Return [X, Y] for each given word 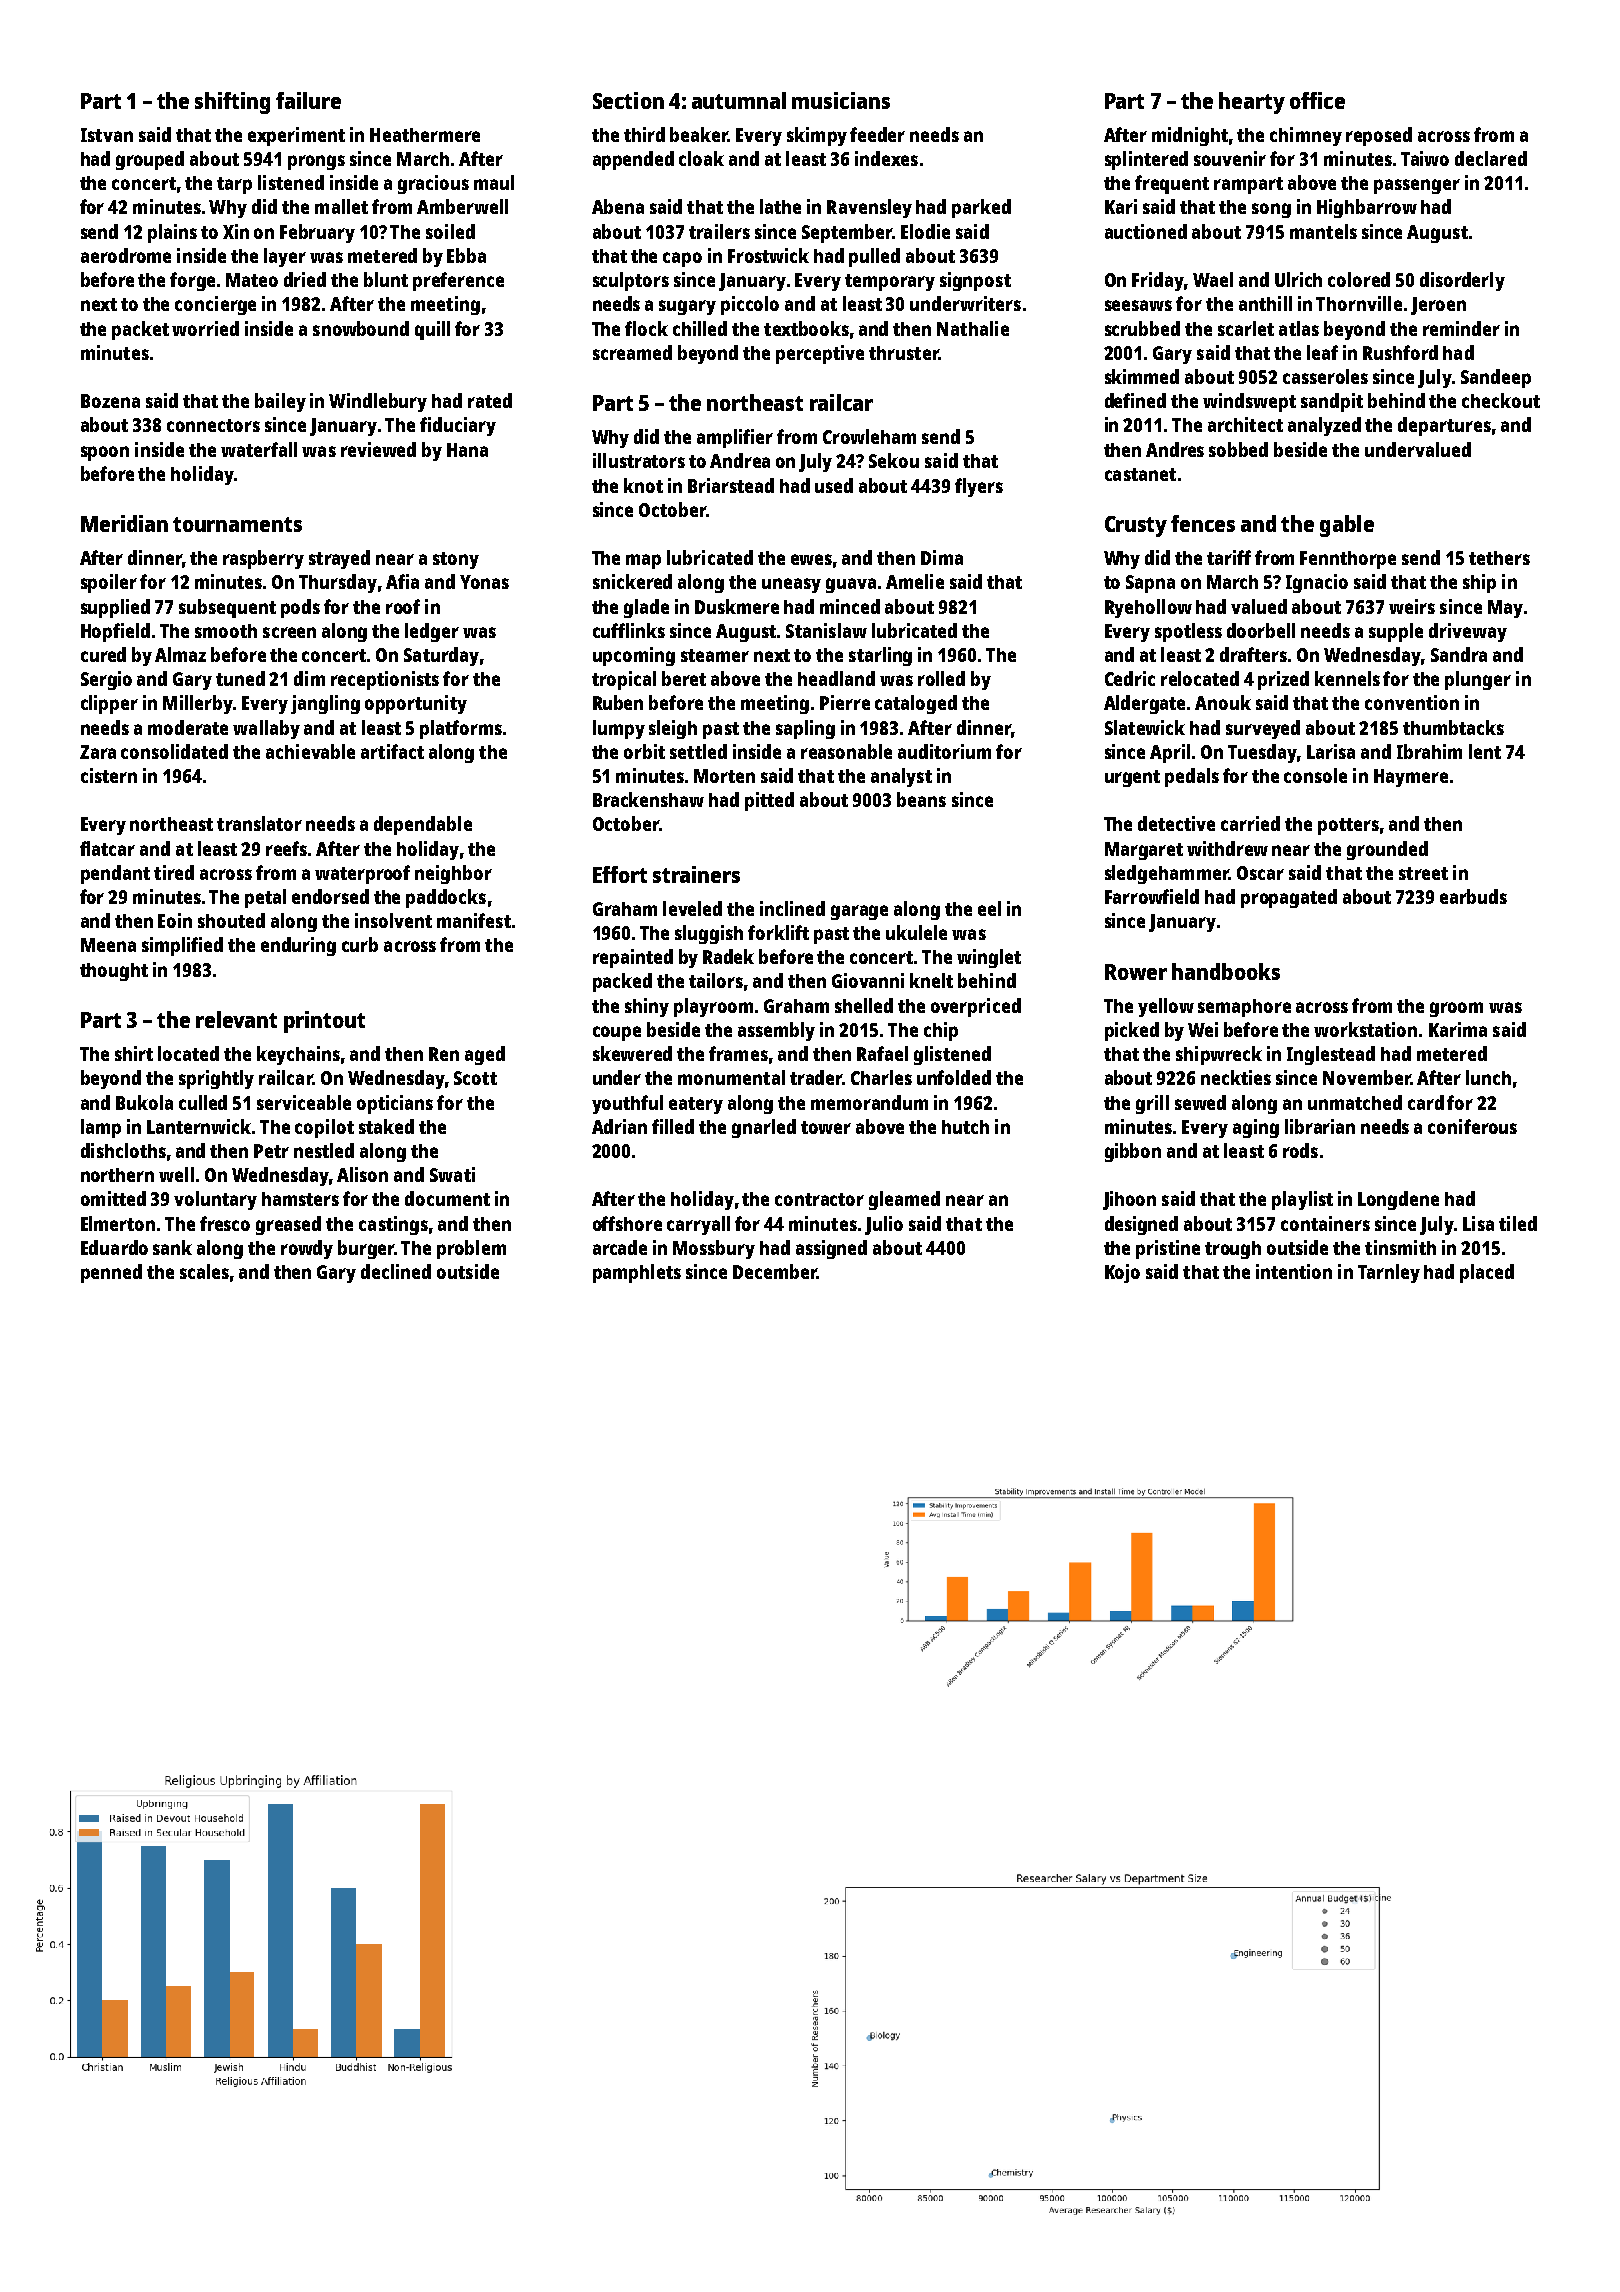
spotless [1188, 632]
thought [114, 972]
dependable [423, 825]
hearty [1252, 103]
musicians [841, 100]
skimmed [1142, 376]
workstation [1365, 1029]
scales [204, 1271]
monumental [731, 1077]
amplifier [735, 438]
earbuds [1473, 896]
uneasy [791, 585]
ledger [432, 632]
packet [140, 330]
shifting [232, 103]
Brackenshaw [648, 799]
